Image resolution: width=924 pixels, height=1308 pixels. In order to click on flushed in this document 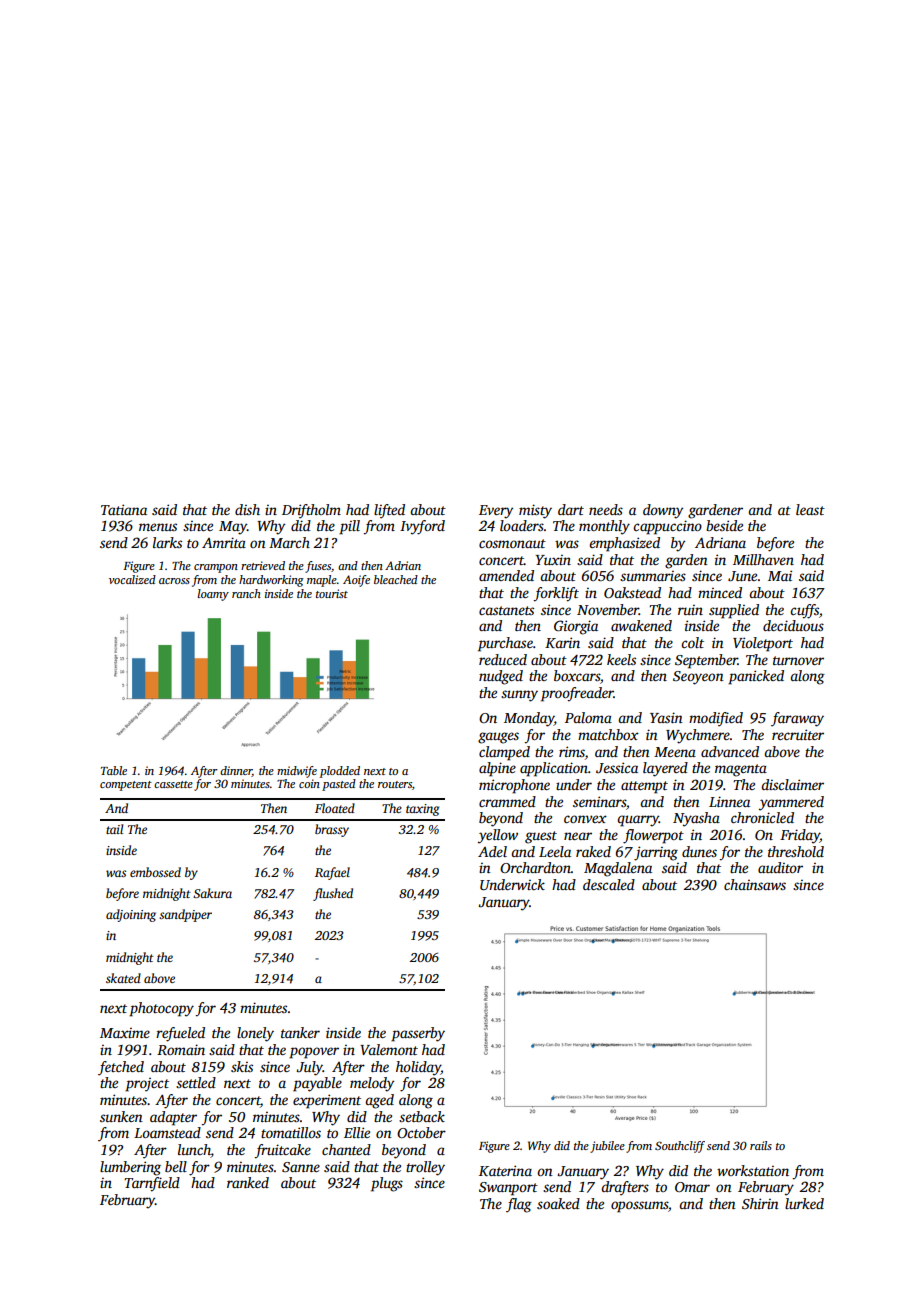, I will do `click(333, 894)`.
